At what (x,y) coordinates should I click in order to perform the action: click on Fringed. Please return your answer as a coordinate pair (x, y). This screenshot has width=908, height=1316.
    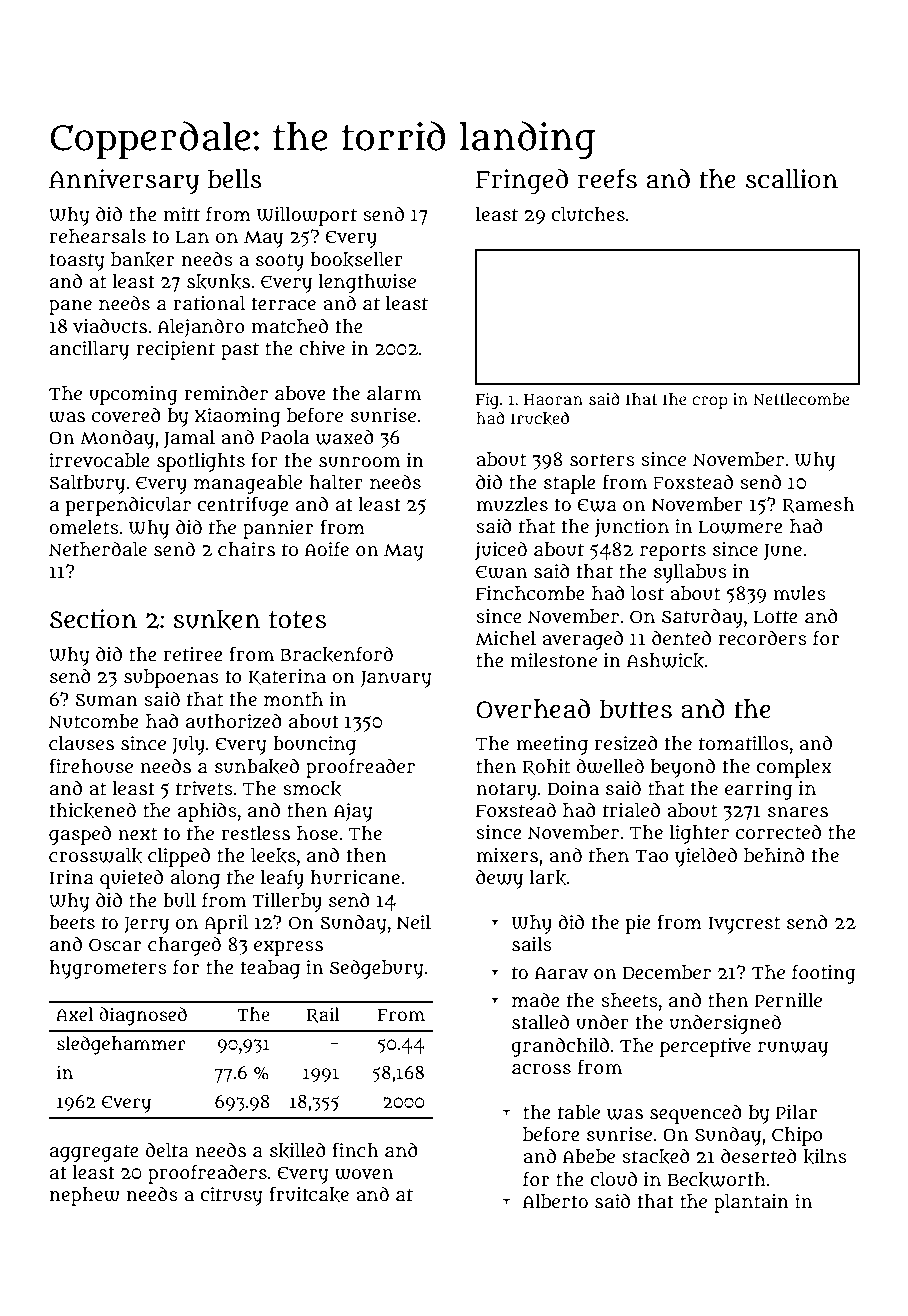
    Looking at the image, I should click on (522, 181).
